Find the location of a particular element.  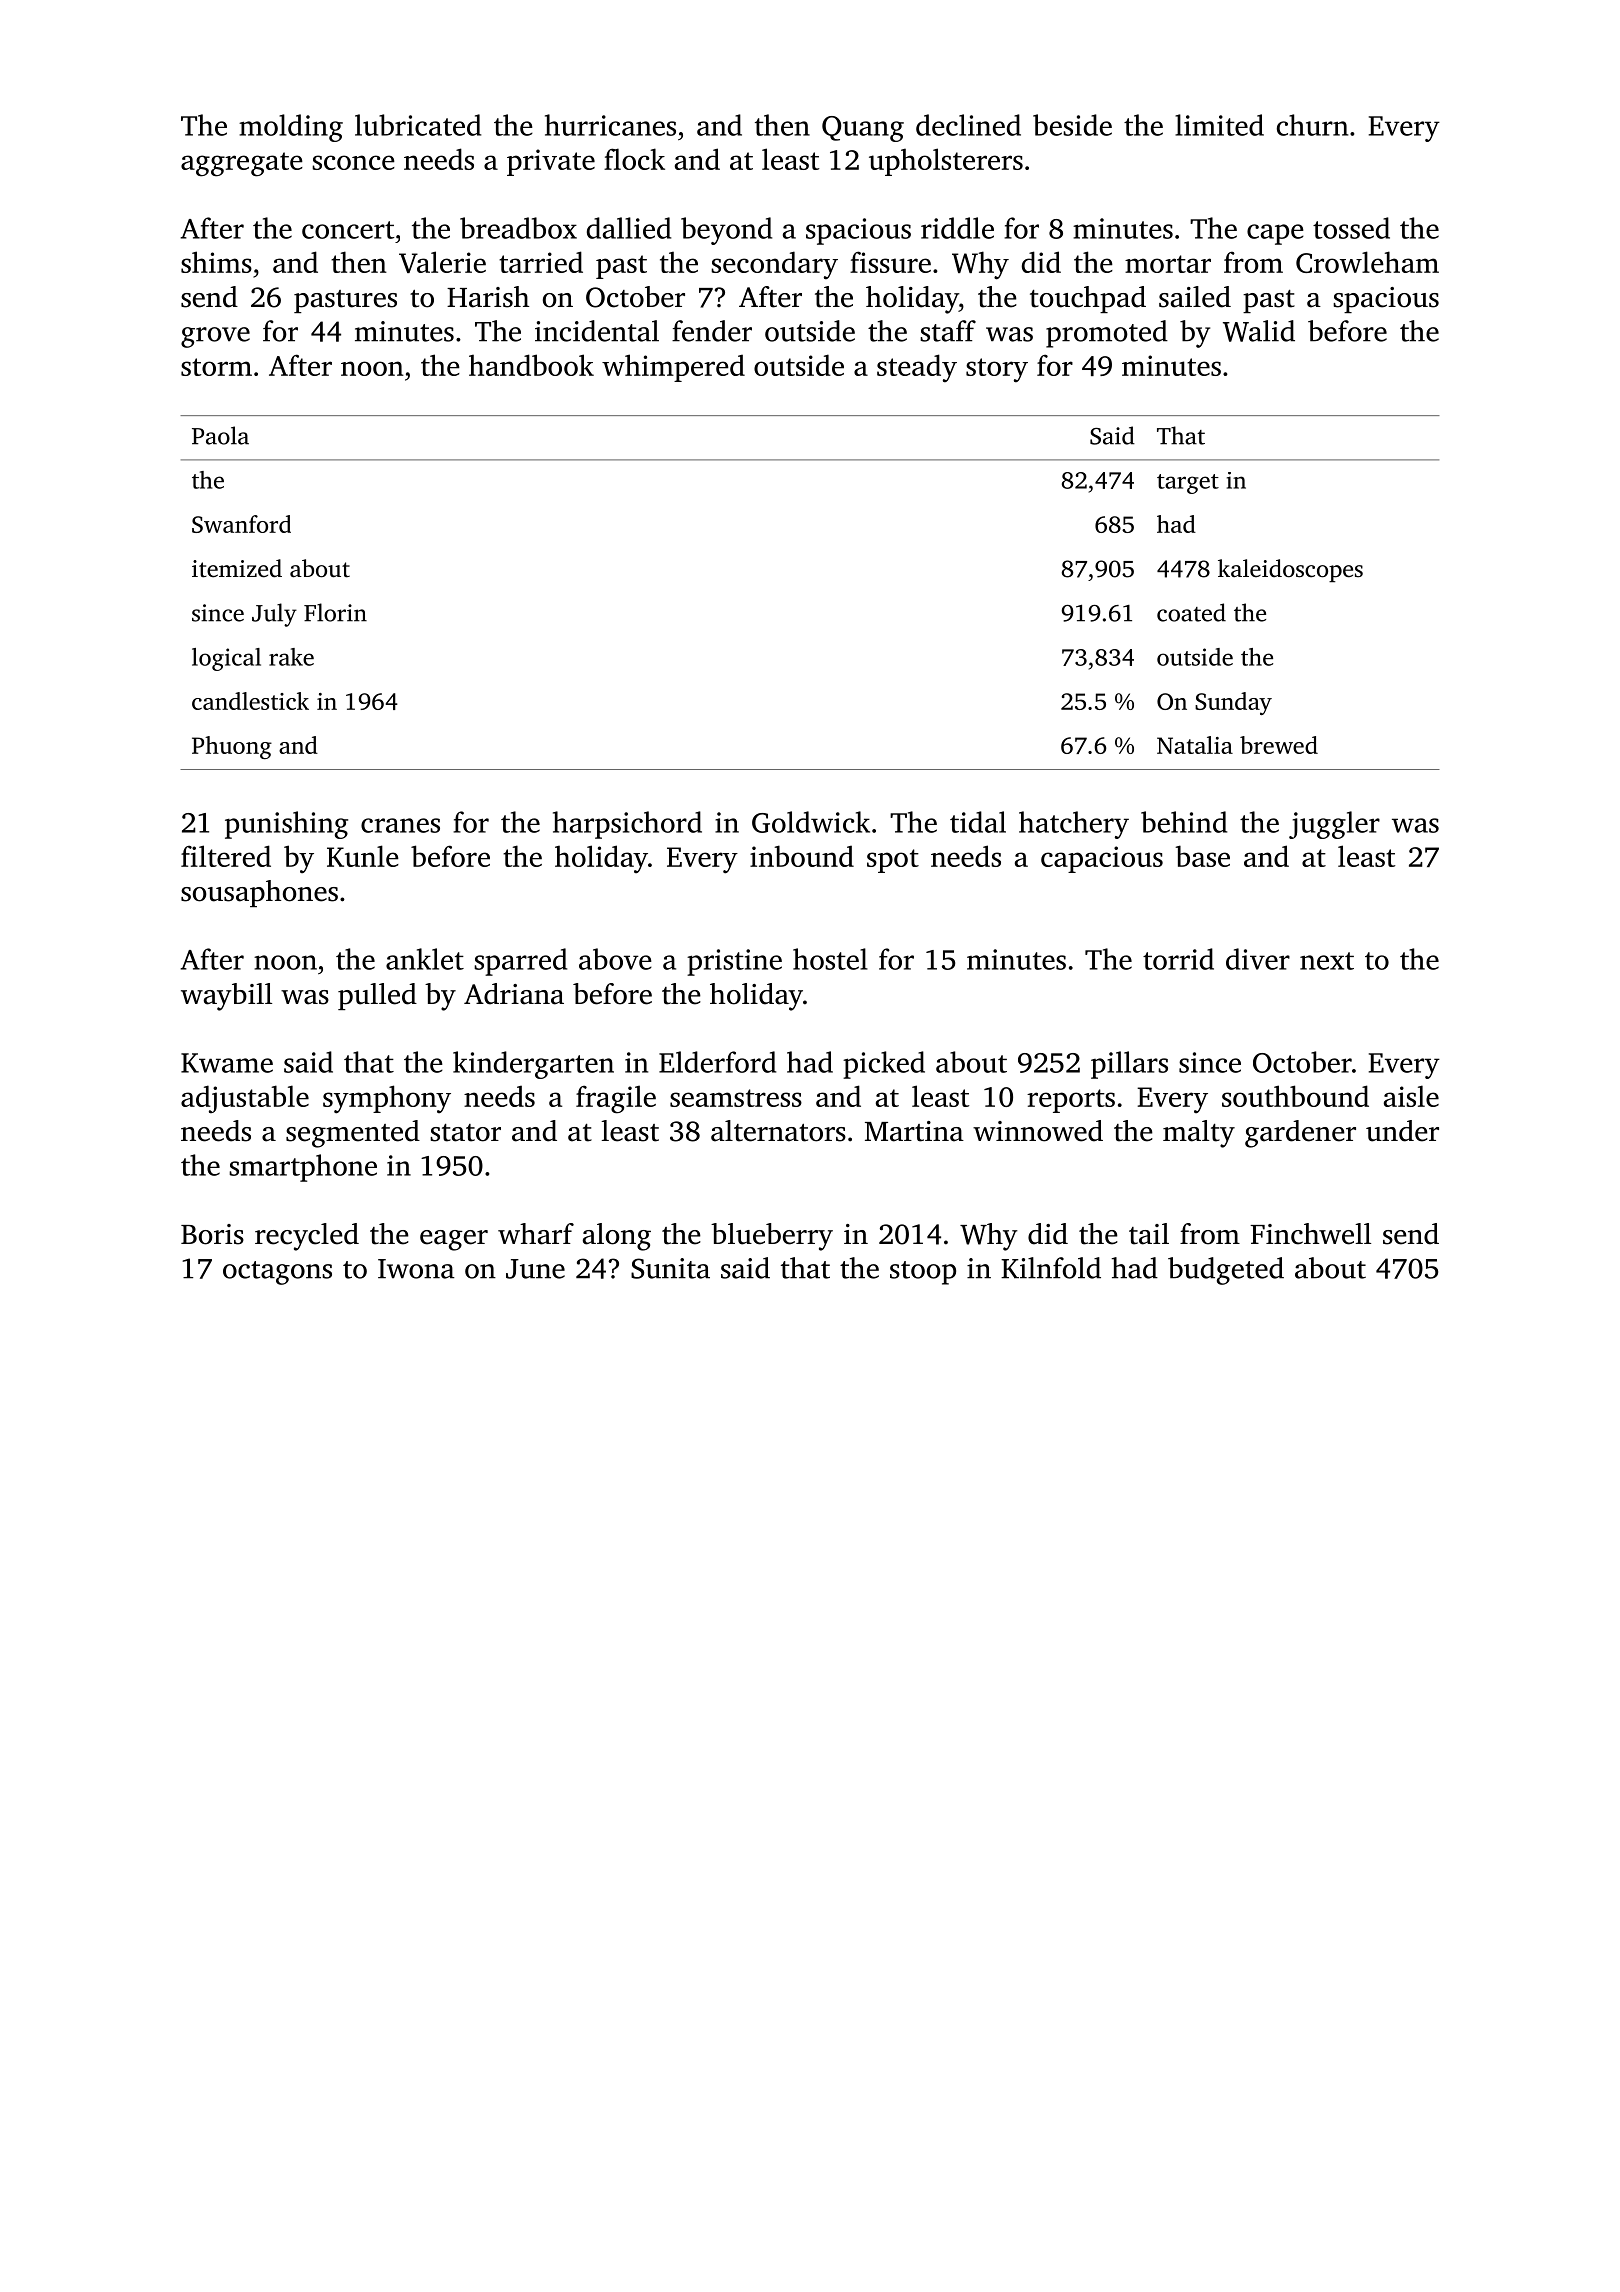

Swanford is located at coordinates (241, 524).
